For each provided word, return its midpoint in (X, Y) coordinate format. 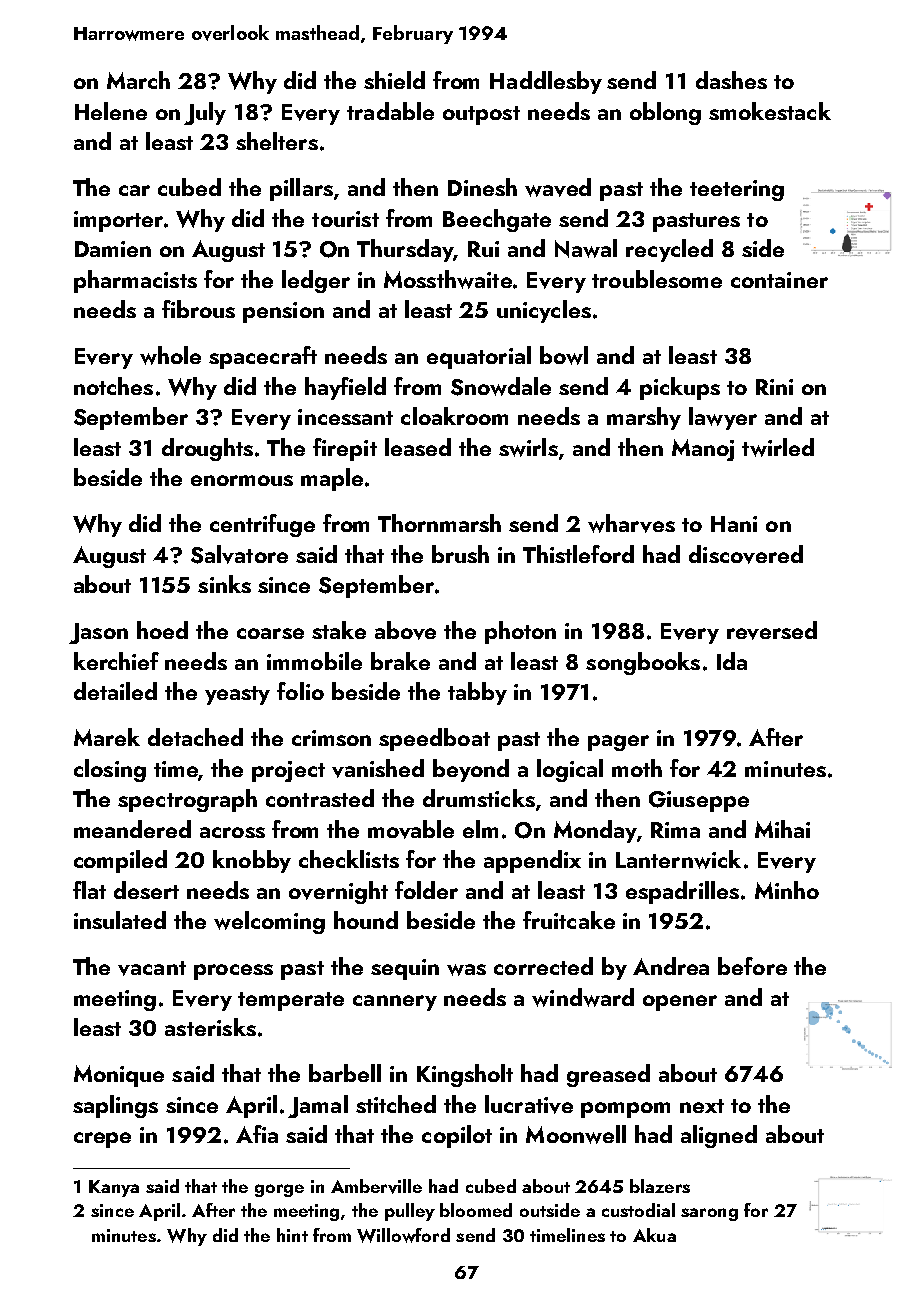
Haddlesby (546, 82)
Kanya (114, 1188)
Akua (654, 1235)
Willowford (403, 1235)
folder (426, 890)
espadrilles (682, 892)
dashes (731, 80)
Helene (111, 111)
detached (195, 737)
